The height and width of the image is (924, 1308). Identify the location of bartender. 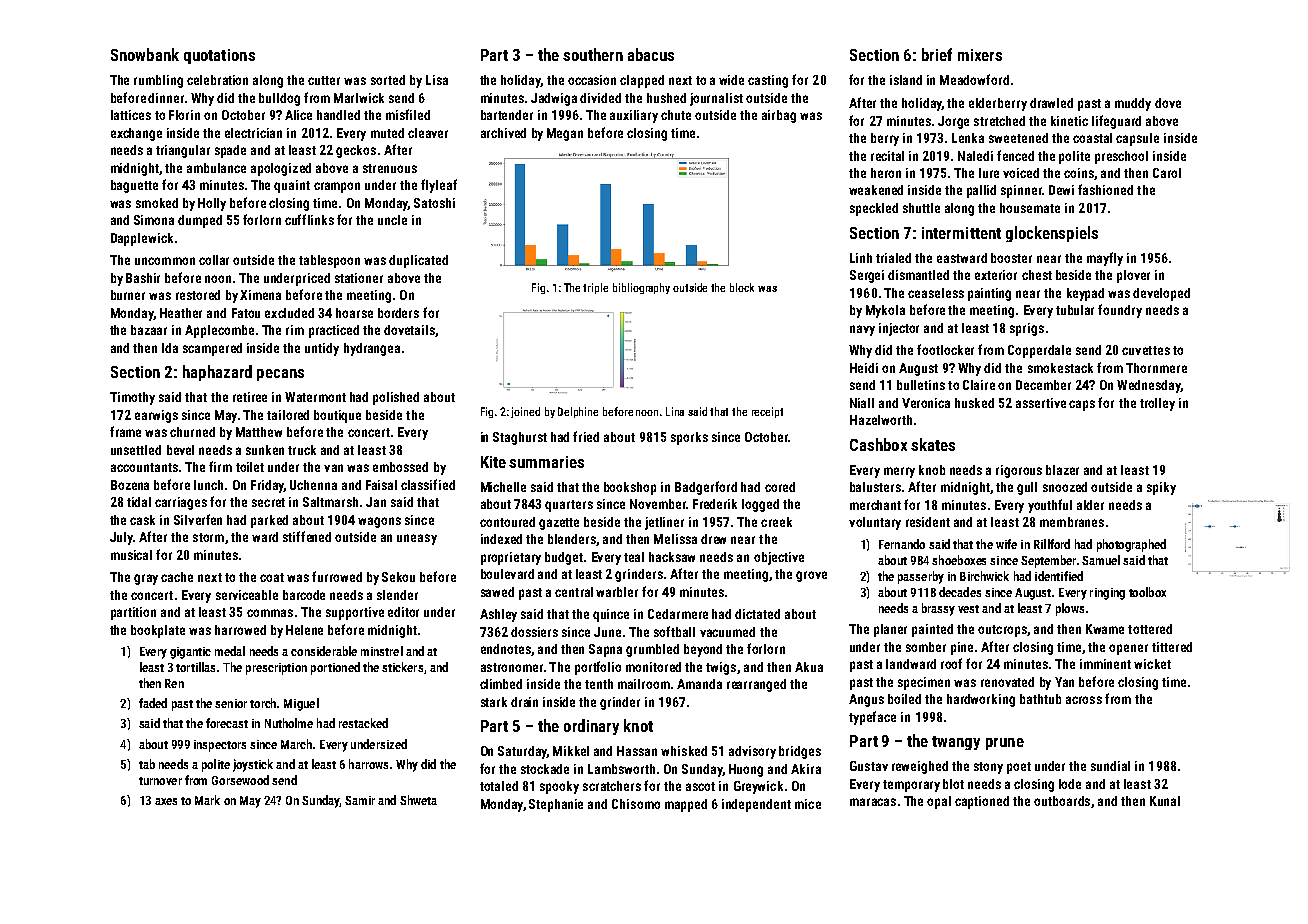
(507, 115).
